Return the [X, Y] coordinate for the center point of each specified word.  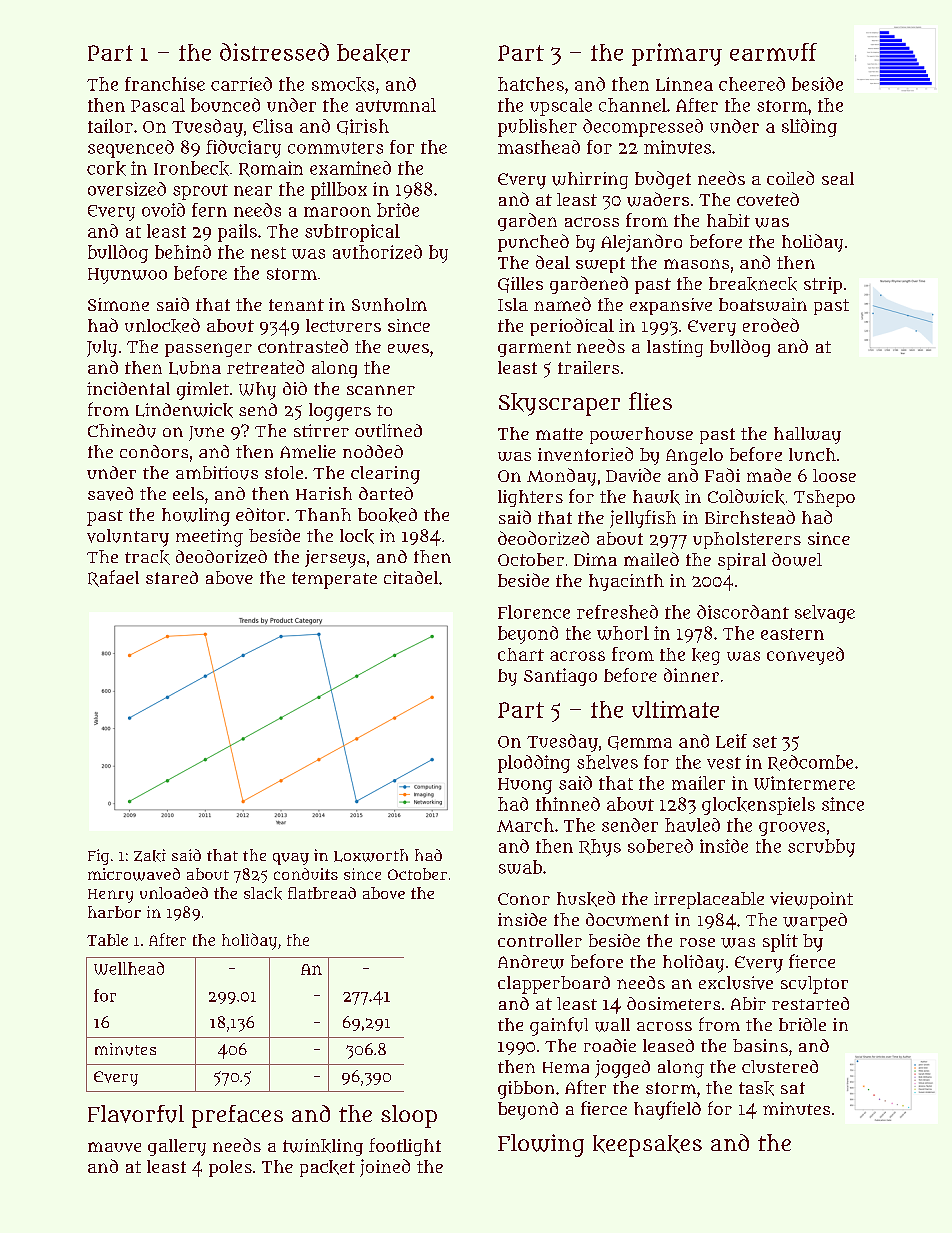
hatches [531, 84]
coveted [768, 199]
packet [327, 1168]
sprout [200, 192]
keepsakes [647, 1146]
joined [385, 1168]
